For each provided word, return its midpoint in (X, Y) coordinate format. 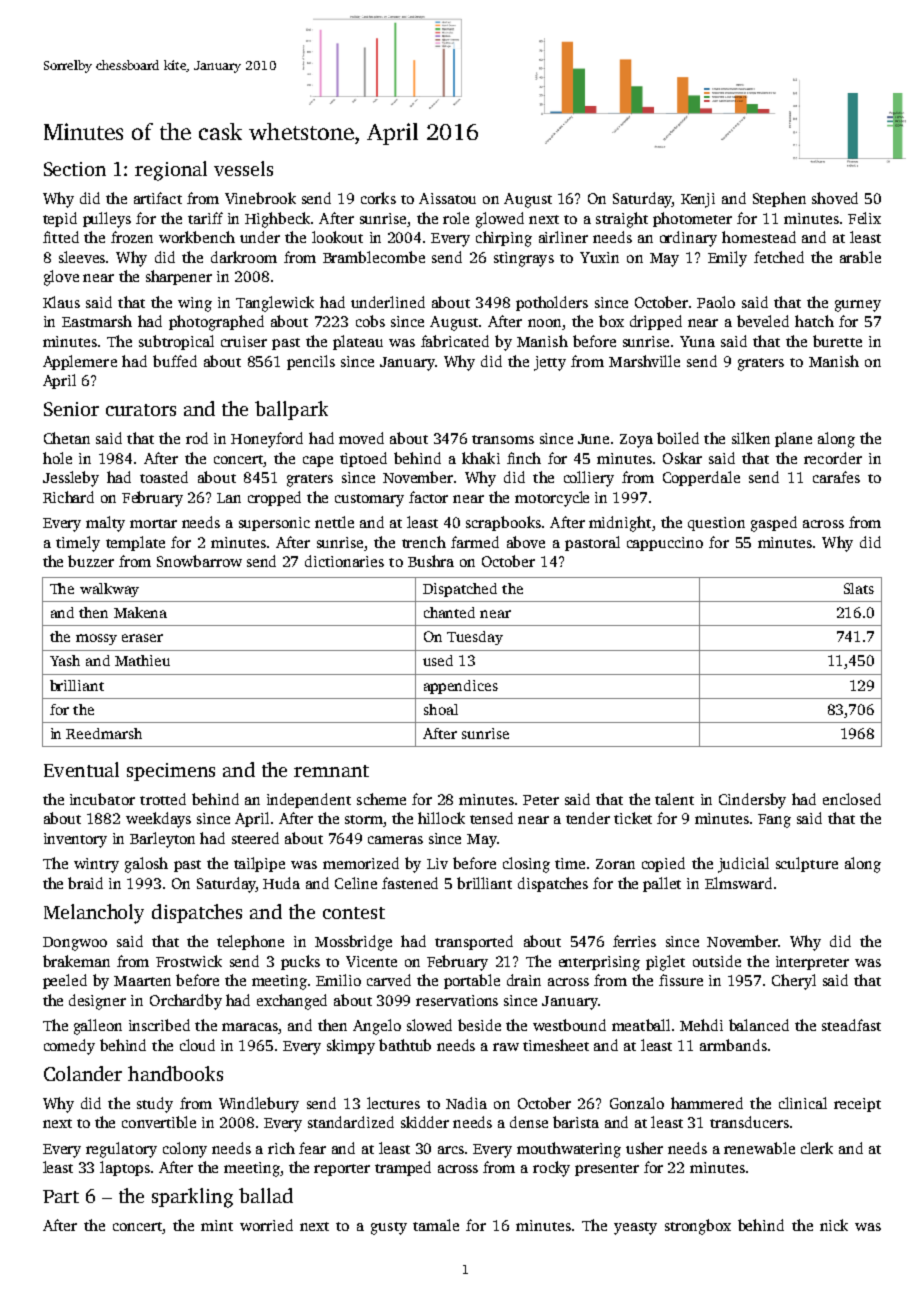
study (155, 1105)
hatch (814, 321)
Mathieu (142, 660)
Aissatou (447, 198)
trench (424, 542)
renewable (759, 1148)
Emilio (338, 980)
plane (793, 439)
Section (75, 169)
